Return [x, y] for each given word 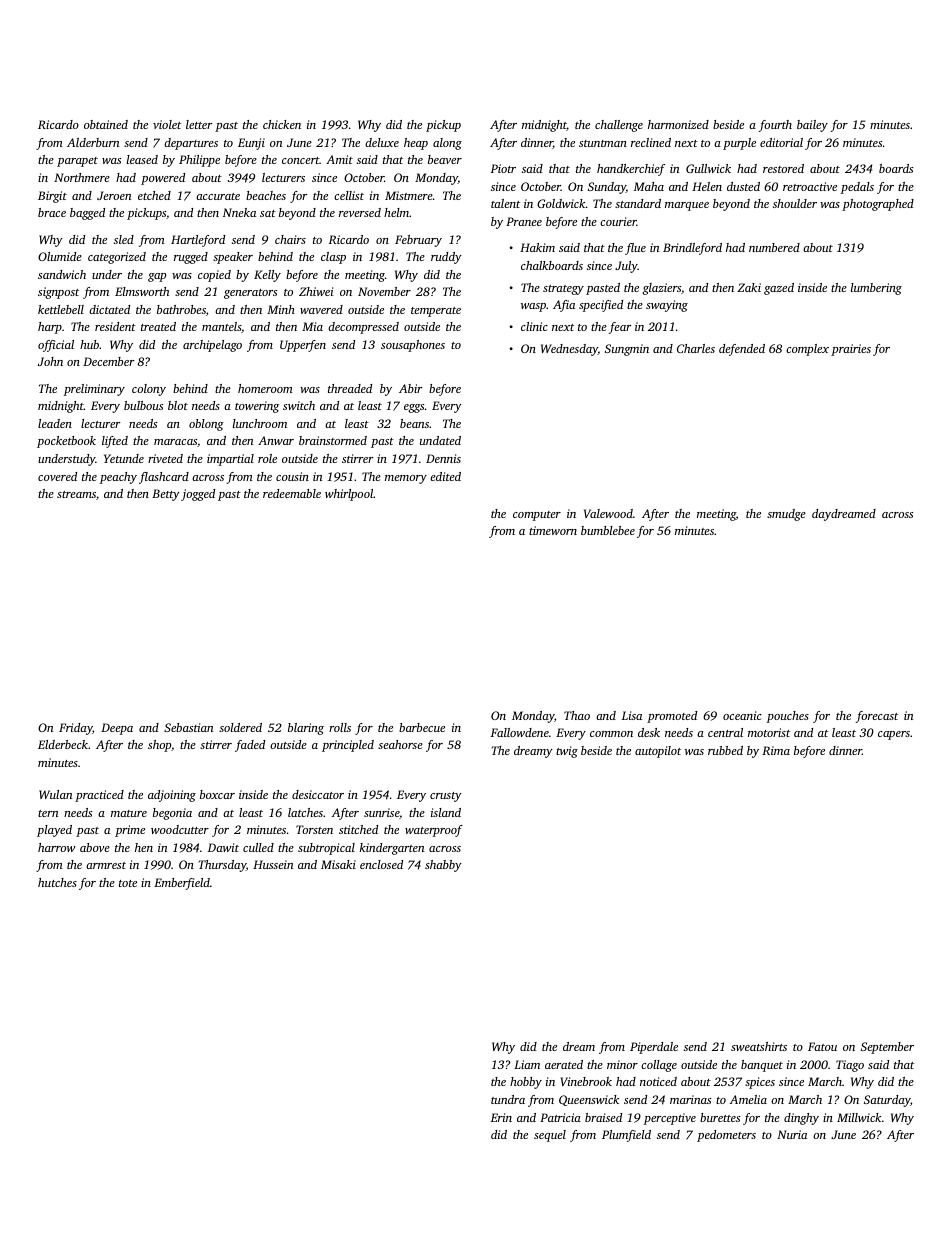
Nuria [792, 1134]
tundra [508, 1099]
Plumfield [626, 1136]
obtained [106, 124]
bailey [812, 126]
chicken [282, 124]
